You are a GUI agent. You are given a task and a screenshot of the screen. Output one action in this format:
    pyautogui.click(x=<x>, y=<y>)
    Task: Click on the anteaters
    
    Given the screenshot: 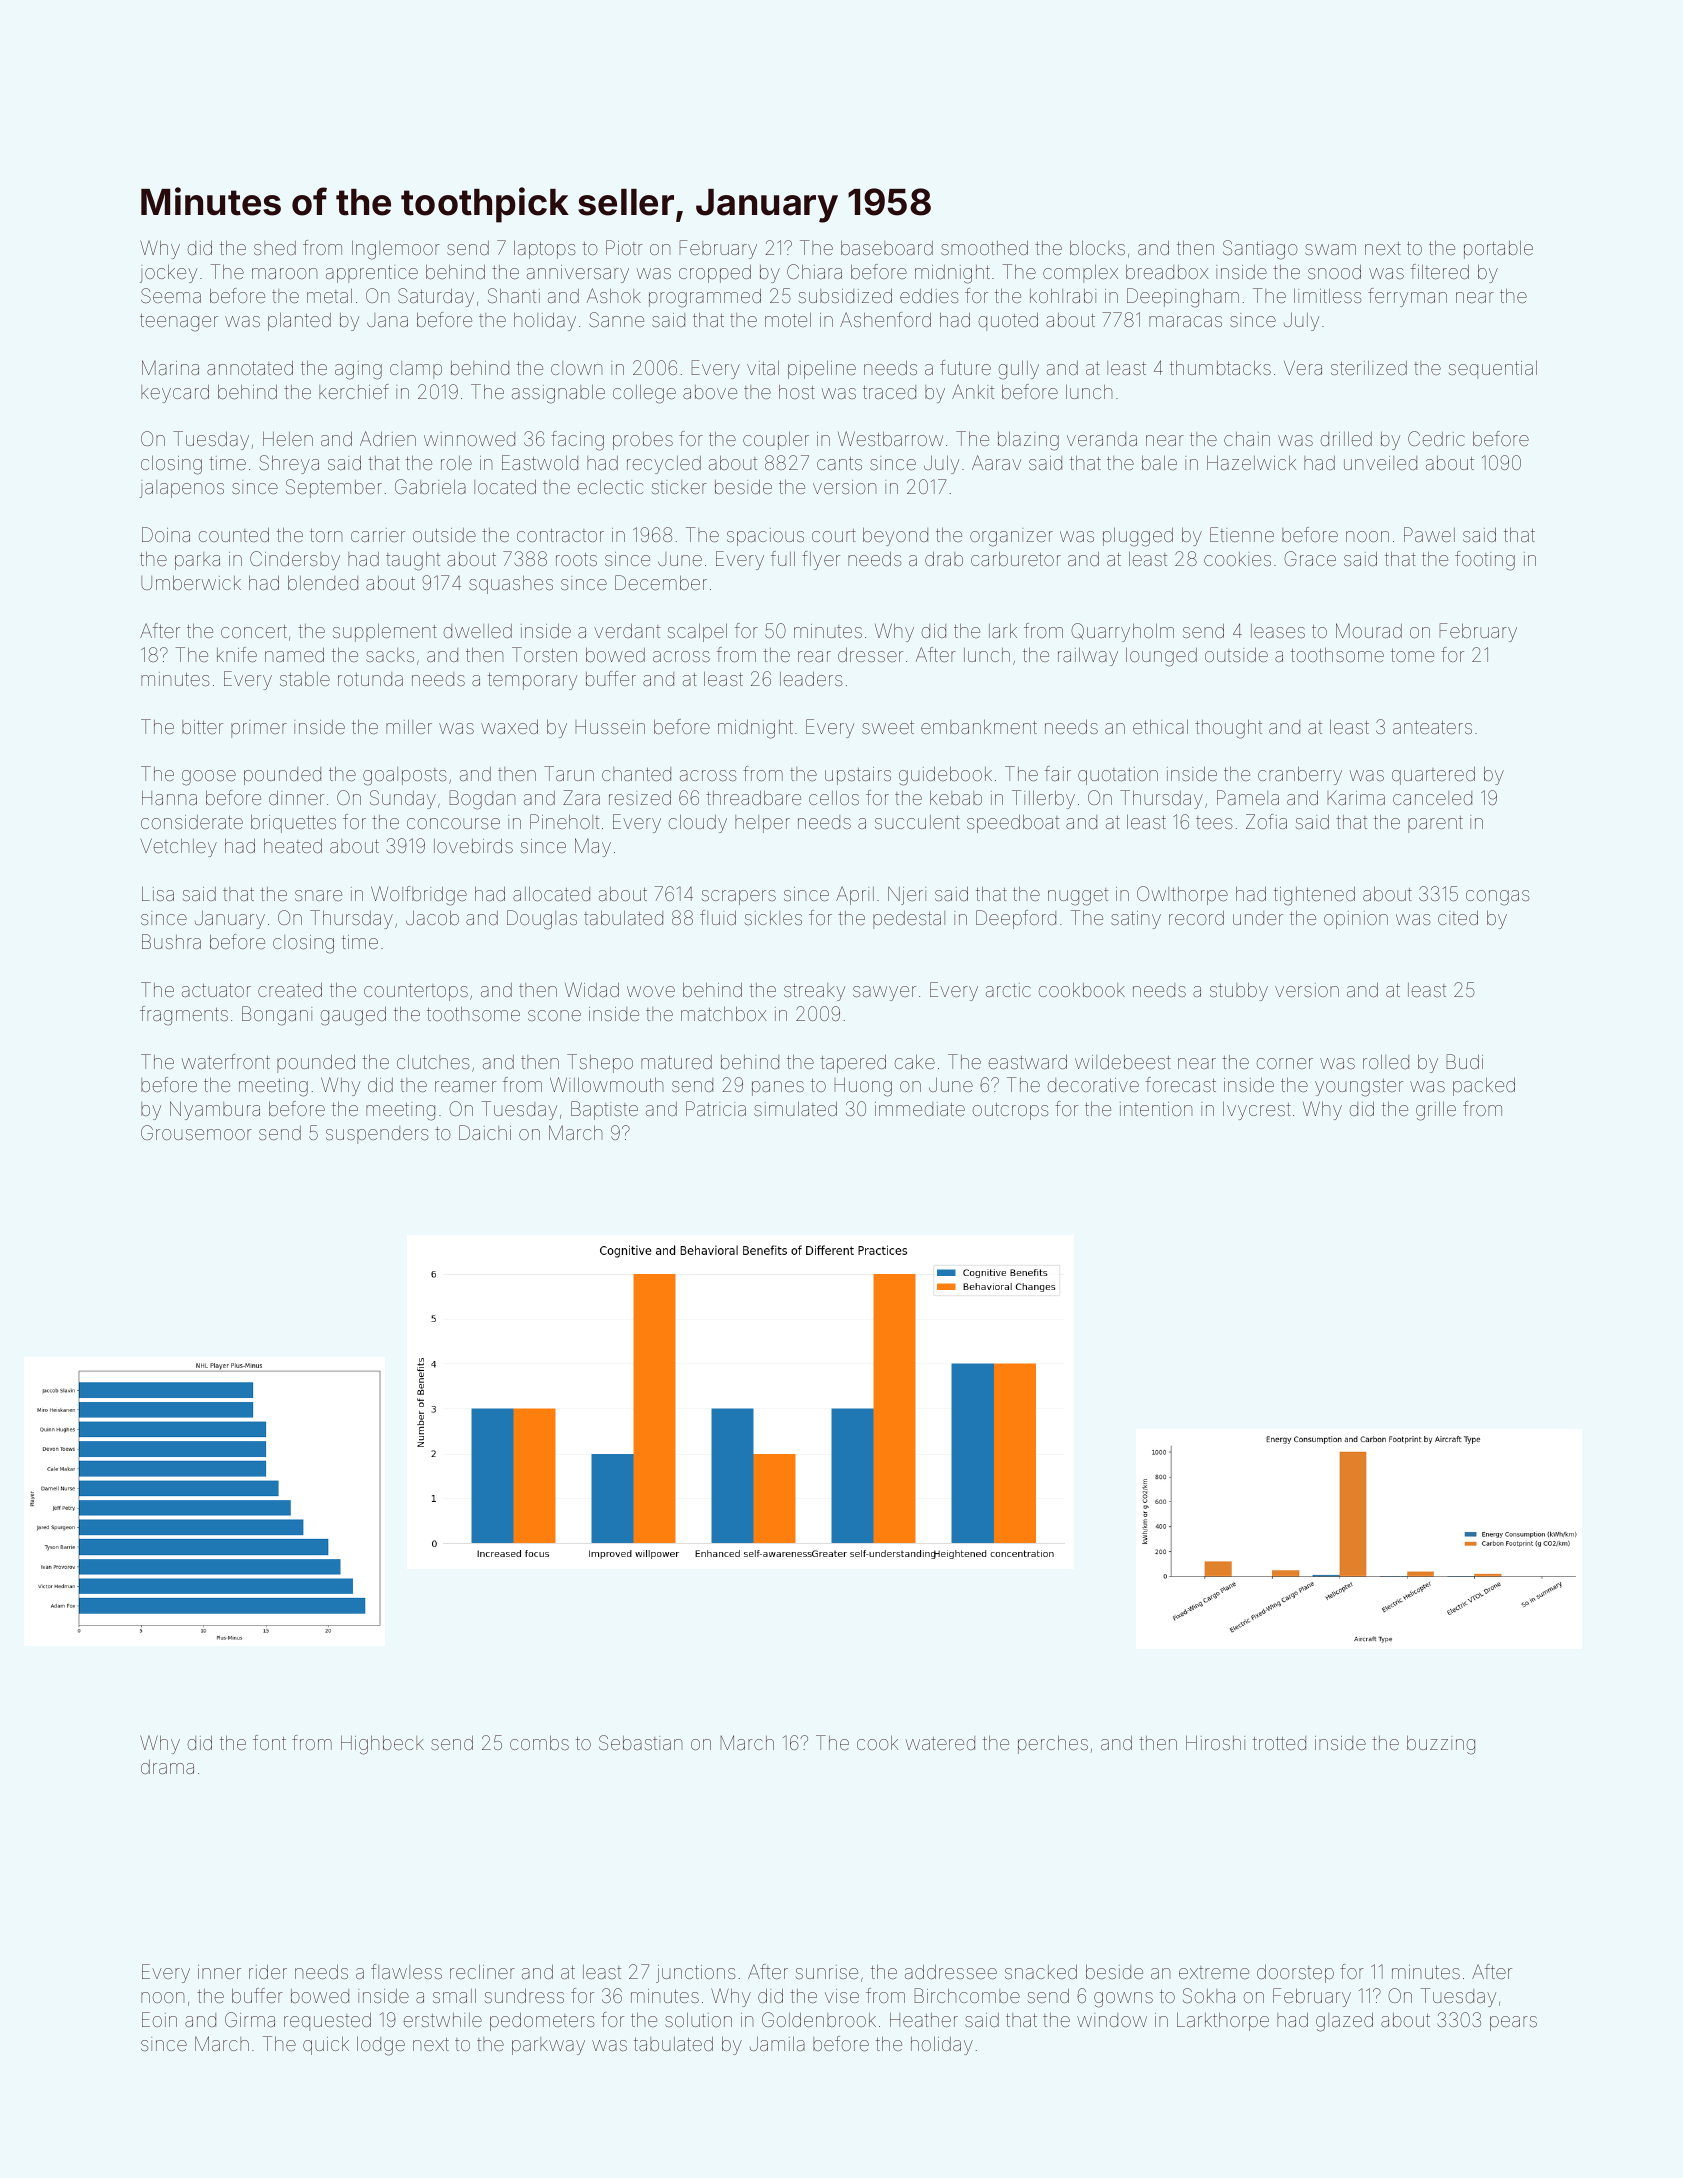 What is the action you would take?
    pyautogui.click(x=1432, y=727)
